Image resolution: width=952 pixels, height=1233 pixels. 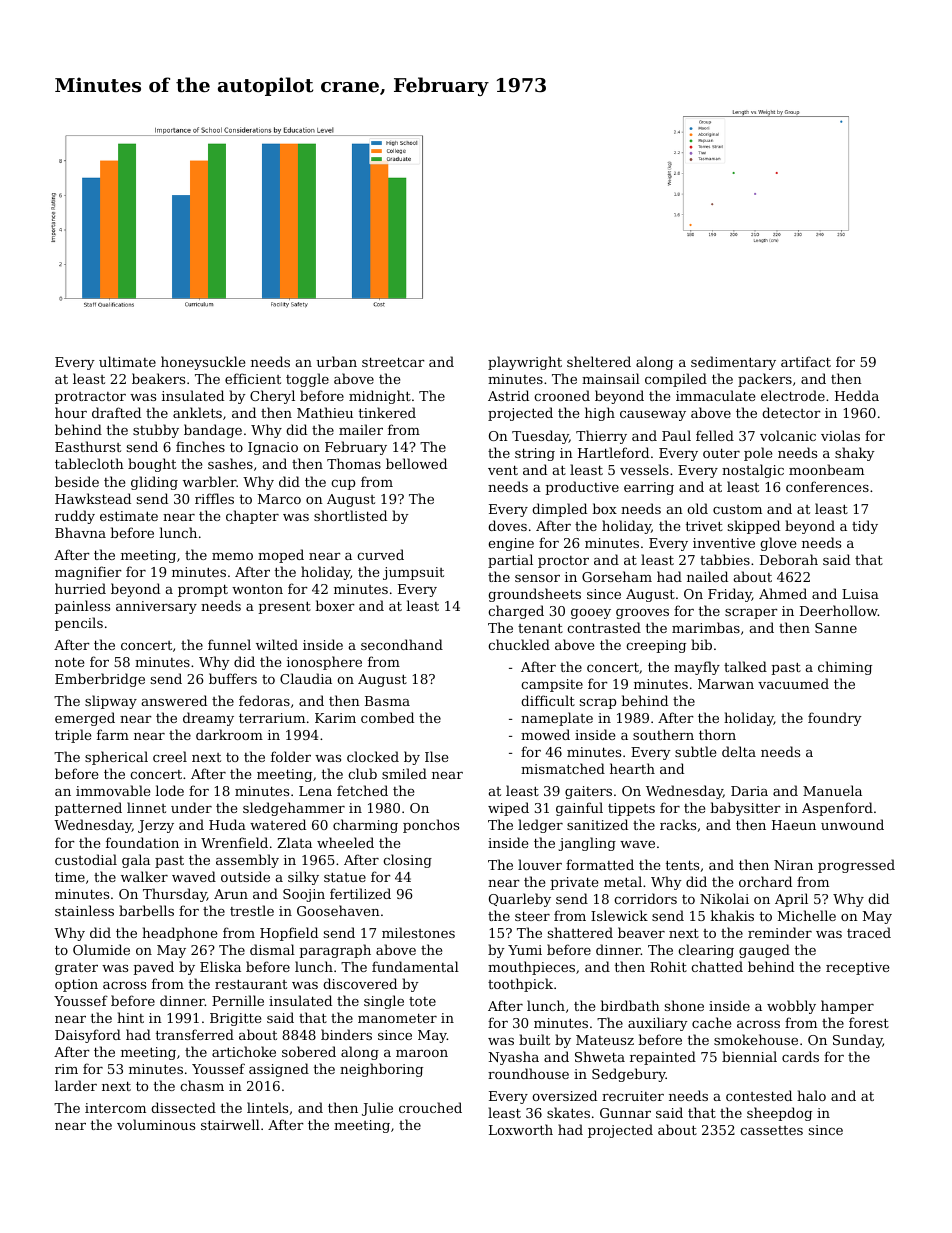 What do you see at coordinates (827, 486) in the screenshot?
I see `conferences` at bounding box center [827, 486].
